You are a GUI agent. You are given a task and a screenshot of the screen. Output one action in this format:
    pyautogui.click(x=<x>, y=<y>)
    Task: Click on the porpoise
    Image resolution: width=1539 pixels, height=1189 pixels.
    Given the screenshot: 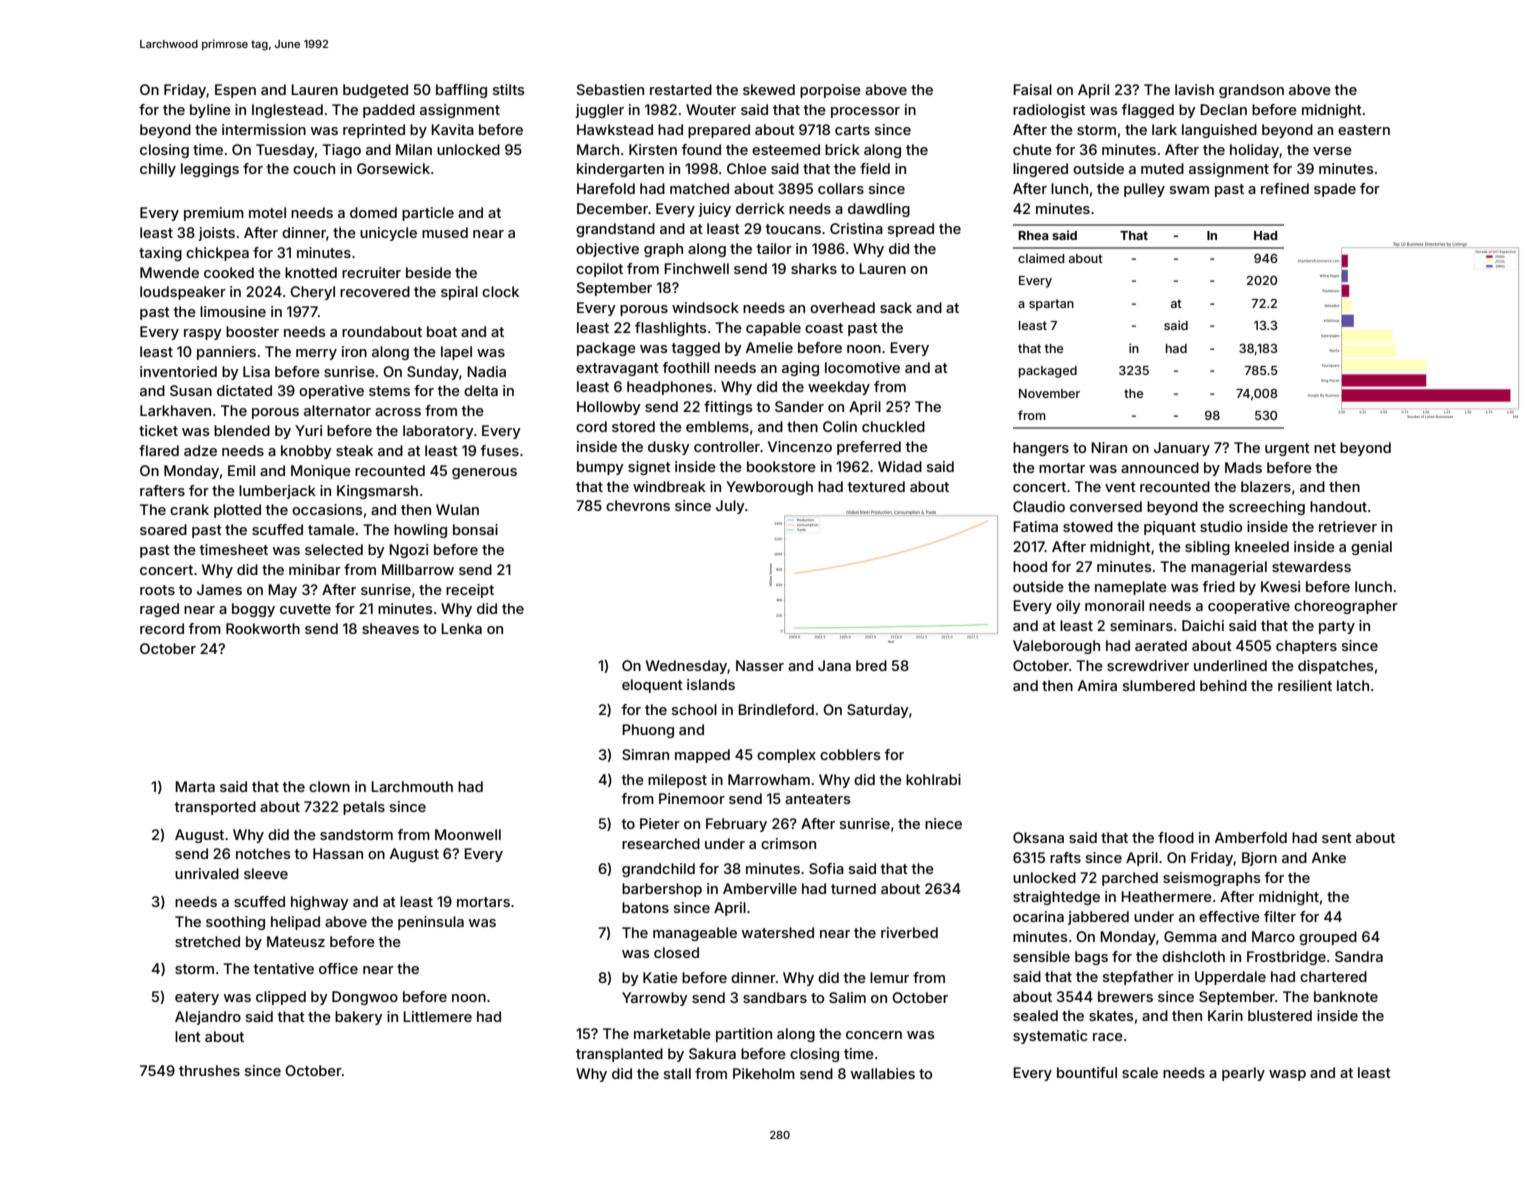 What is the action you would take?
    pyautogui.click(x=830, y=91)
